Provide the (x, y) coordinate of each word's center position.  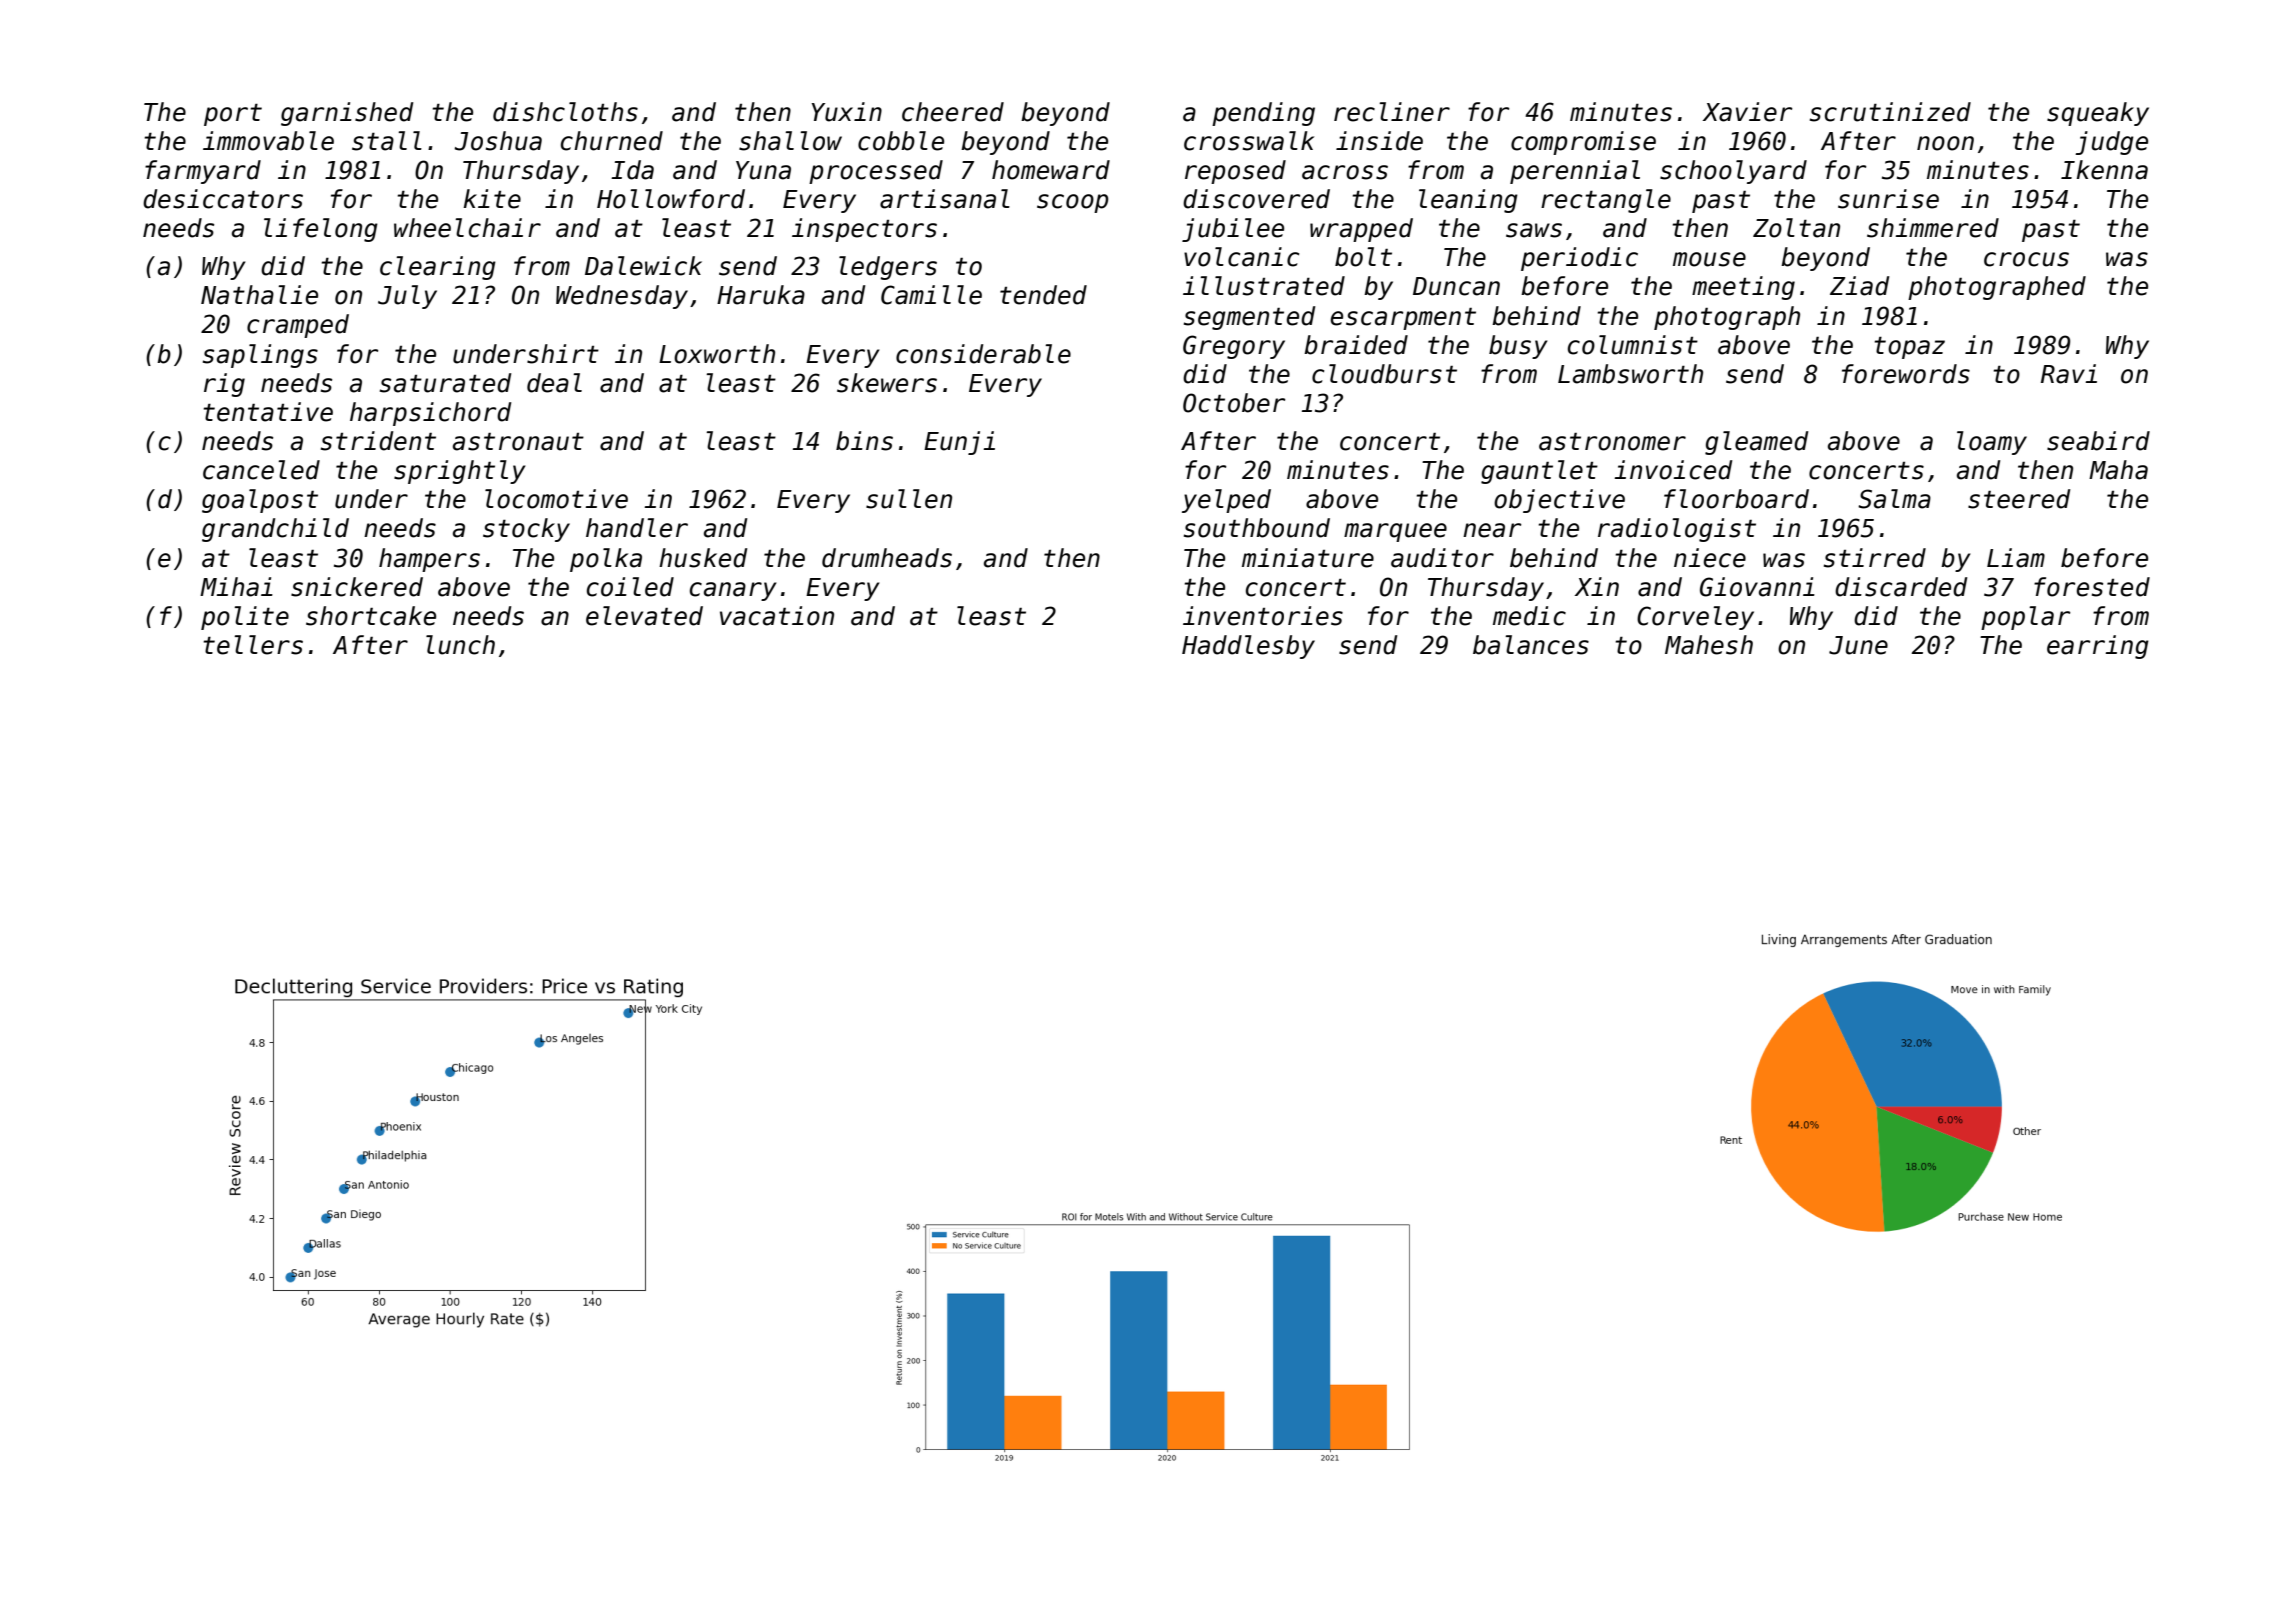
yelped (1226, 501)
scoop (1072, 203)
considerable (983, 354)
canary (733, 591)
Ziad (1859, 286)
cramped (298, 326)
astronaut (518, 442)
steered (2019, 499)
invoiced (1673, 470)
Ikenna (2104, 170)
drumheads (887, 558)
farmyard (203, 172)
